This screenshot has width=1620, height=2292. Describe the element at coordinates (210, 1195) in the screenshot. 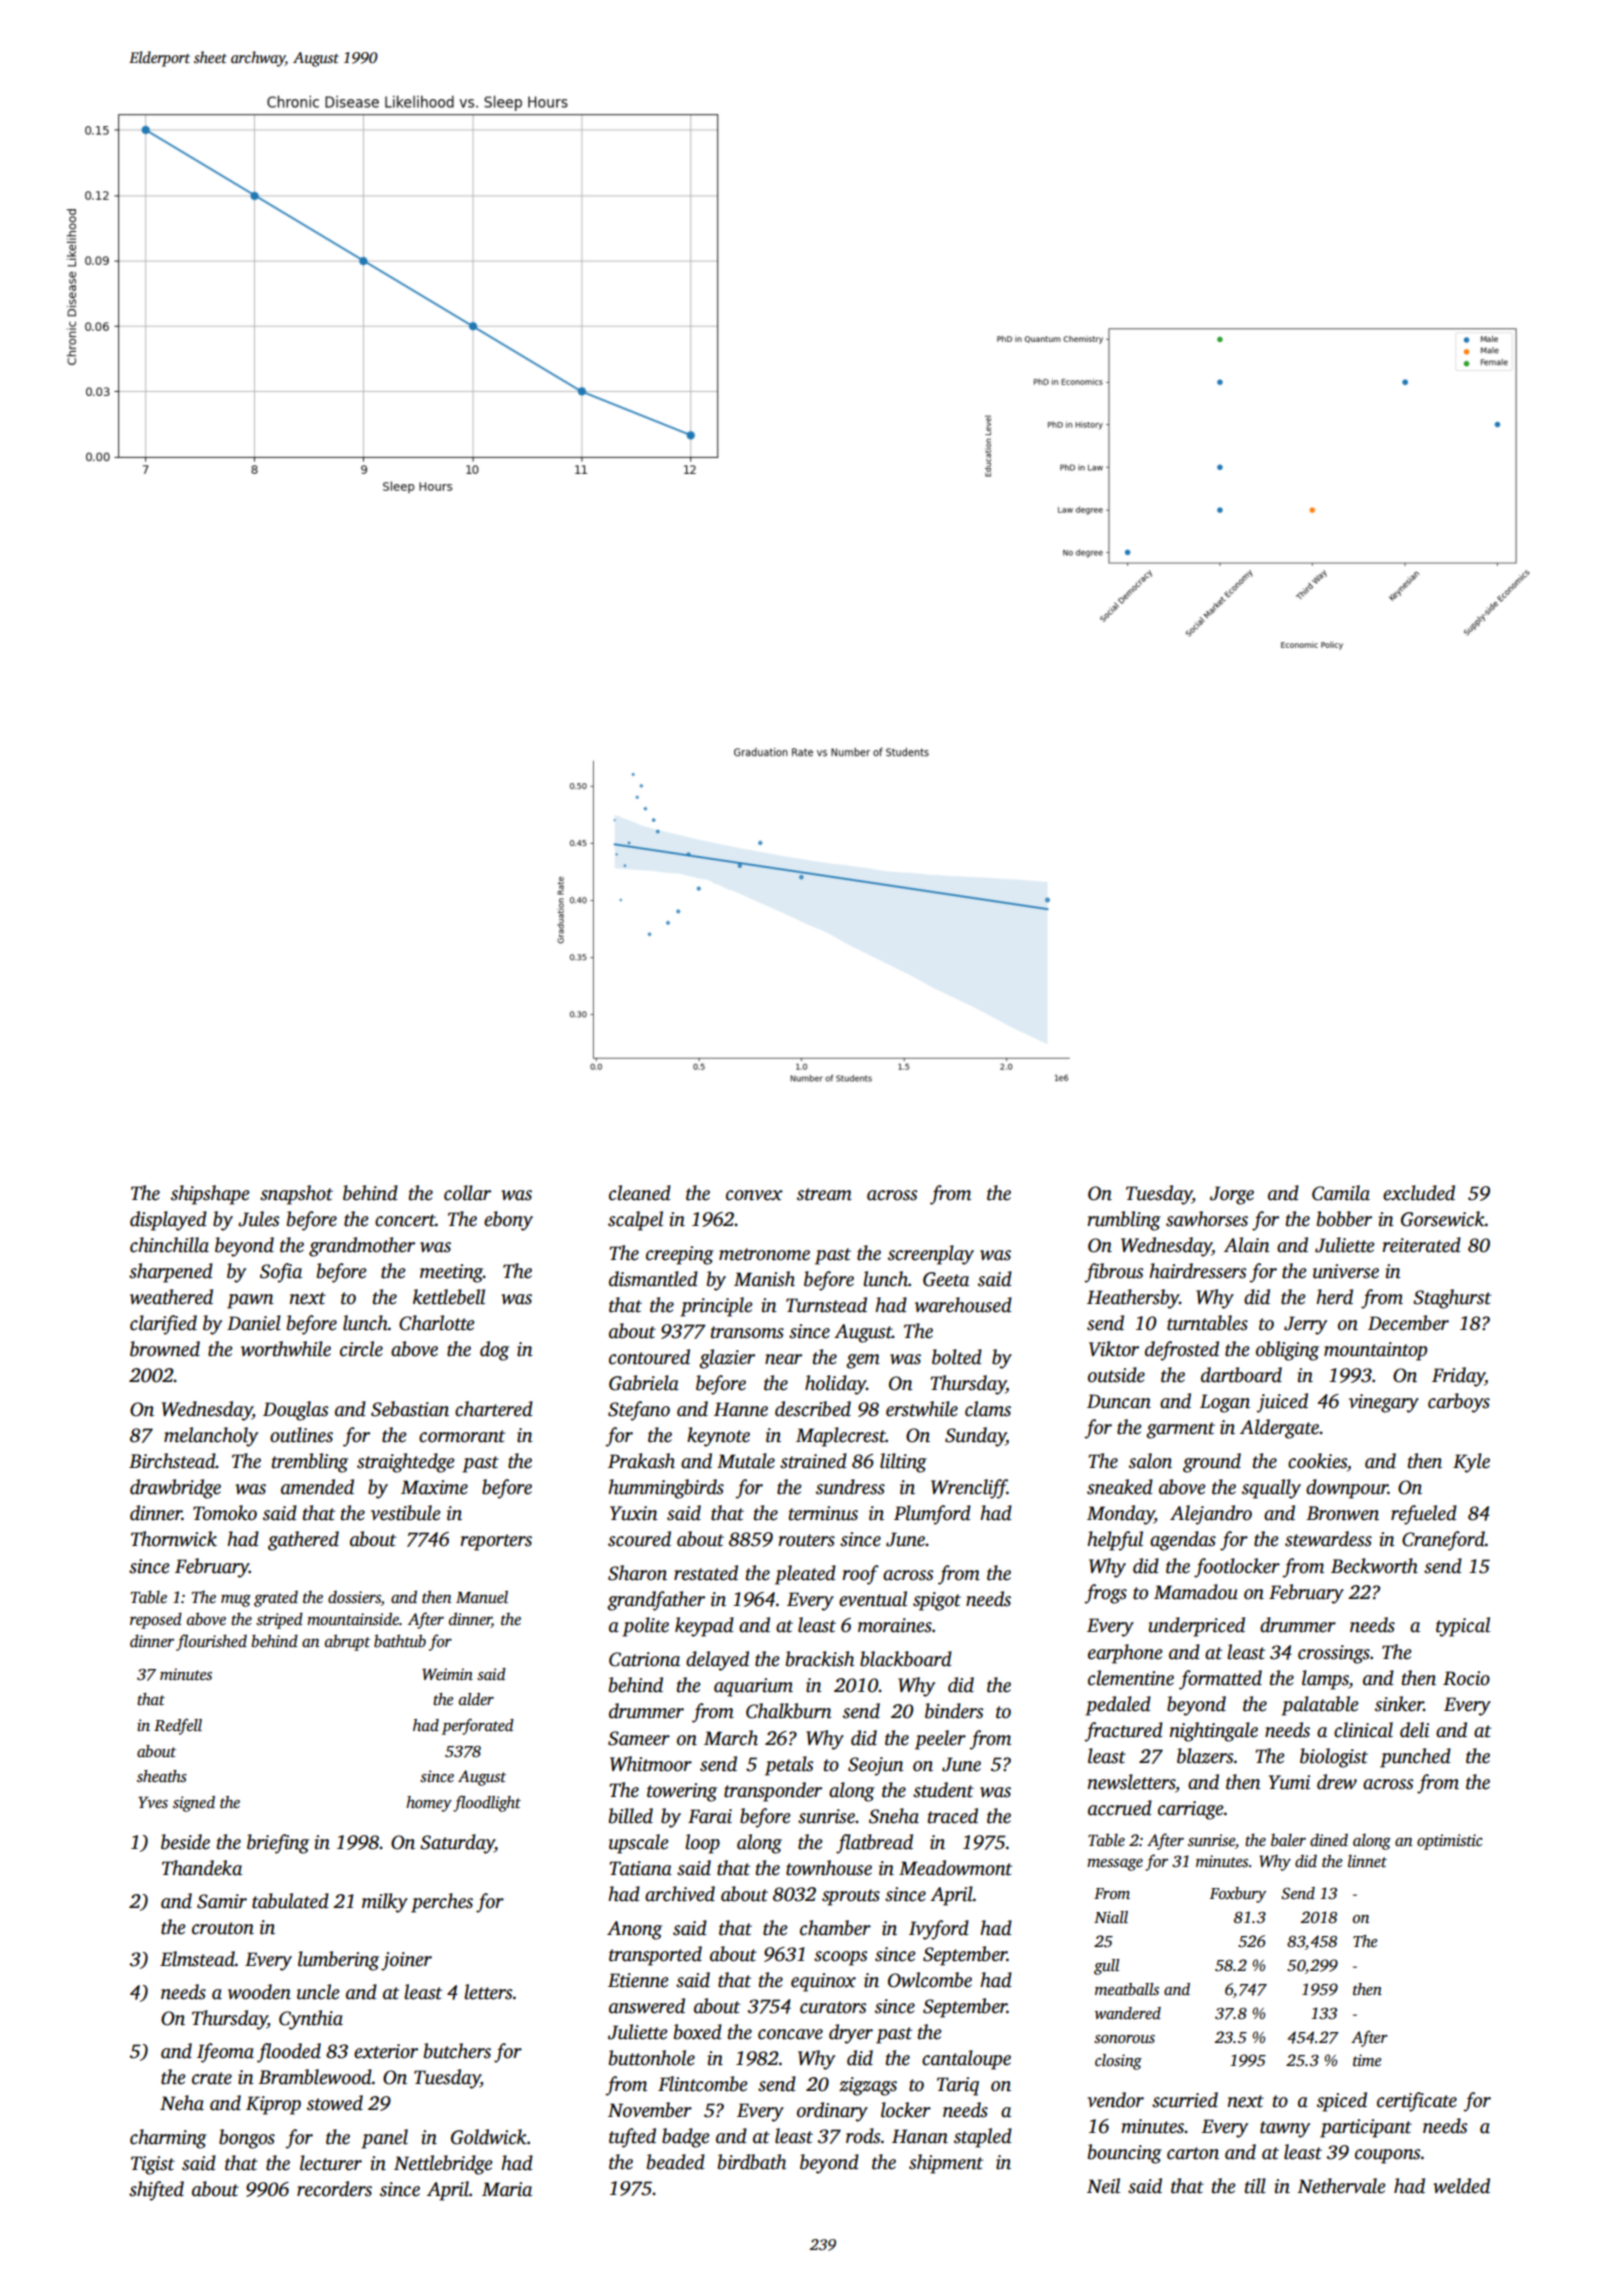

I see `shipshape` at that location.
